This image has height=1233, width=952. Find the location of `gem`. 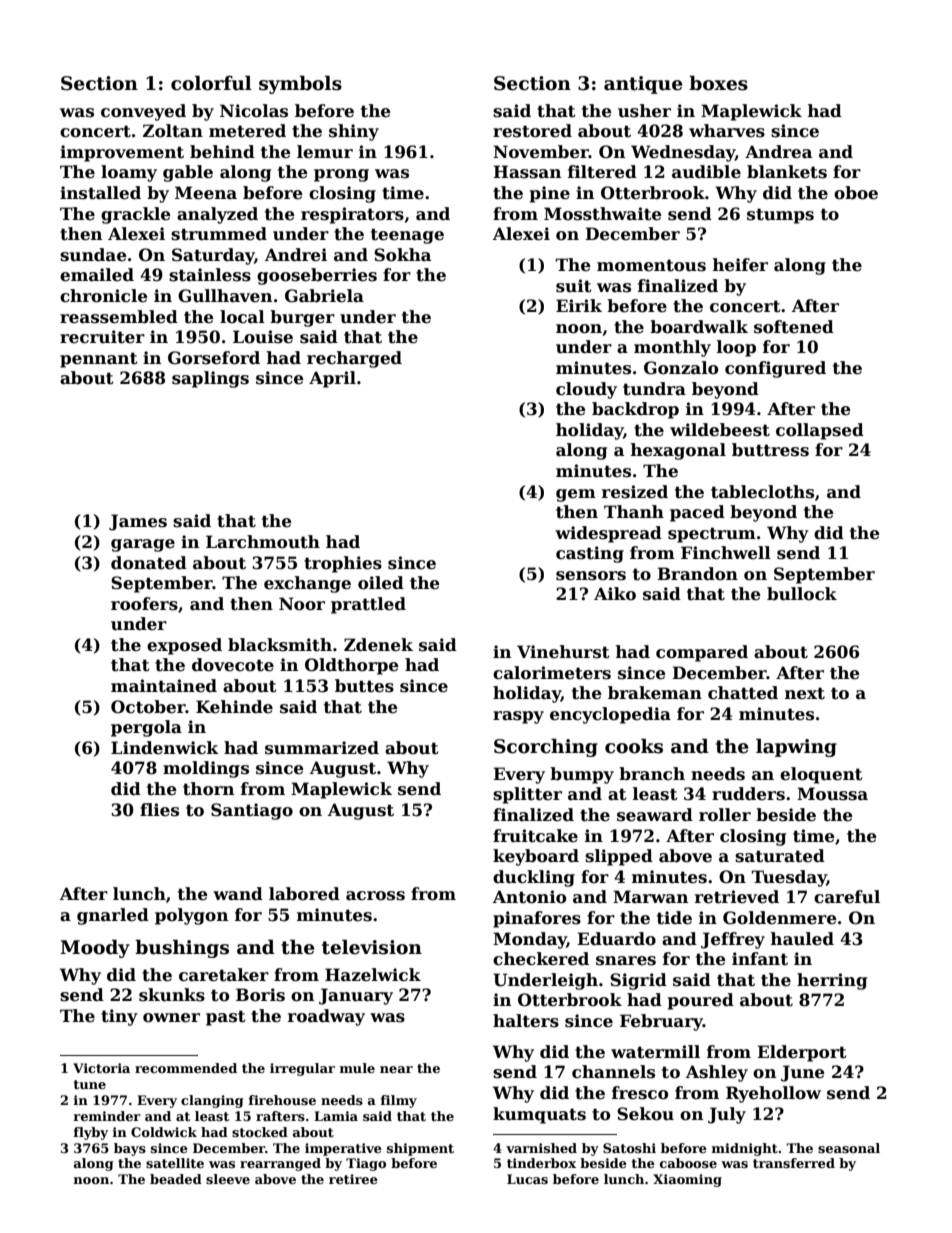

gem is located at coordinates (576, 495).
